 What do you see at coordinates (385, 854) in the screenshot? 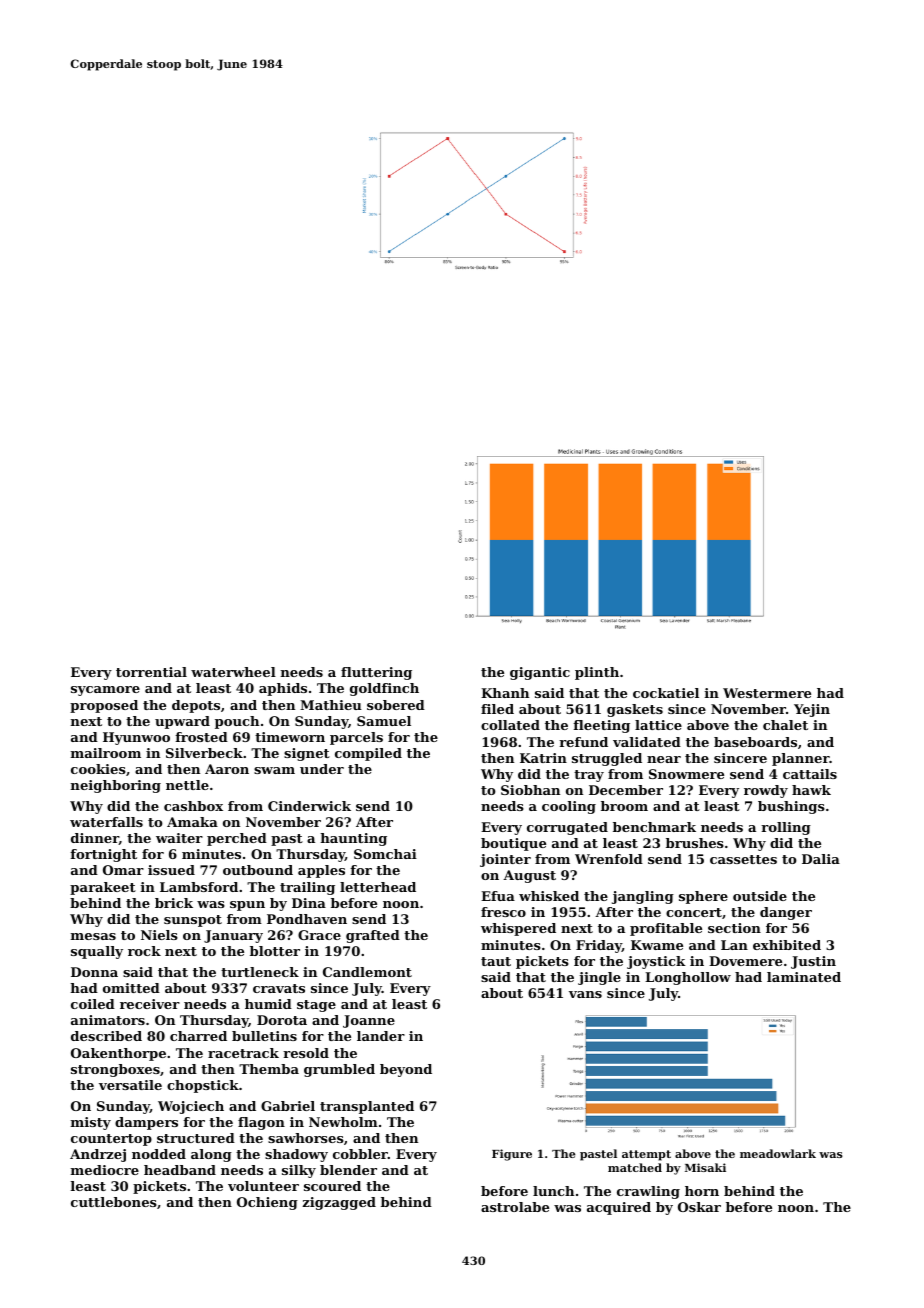
I see `Somchai` at bounding box center [385, 854].
